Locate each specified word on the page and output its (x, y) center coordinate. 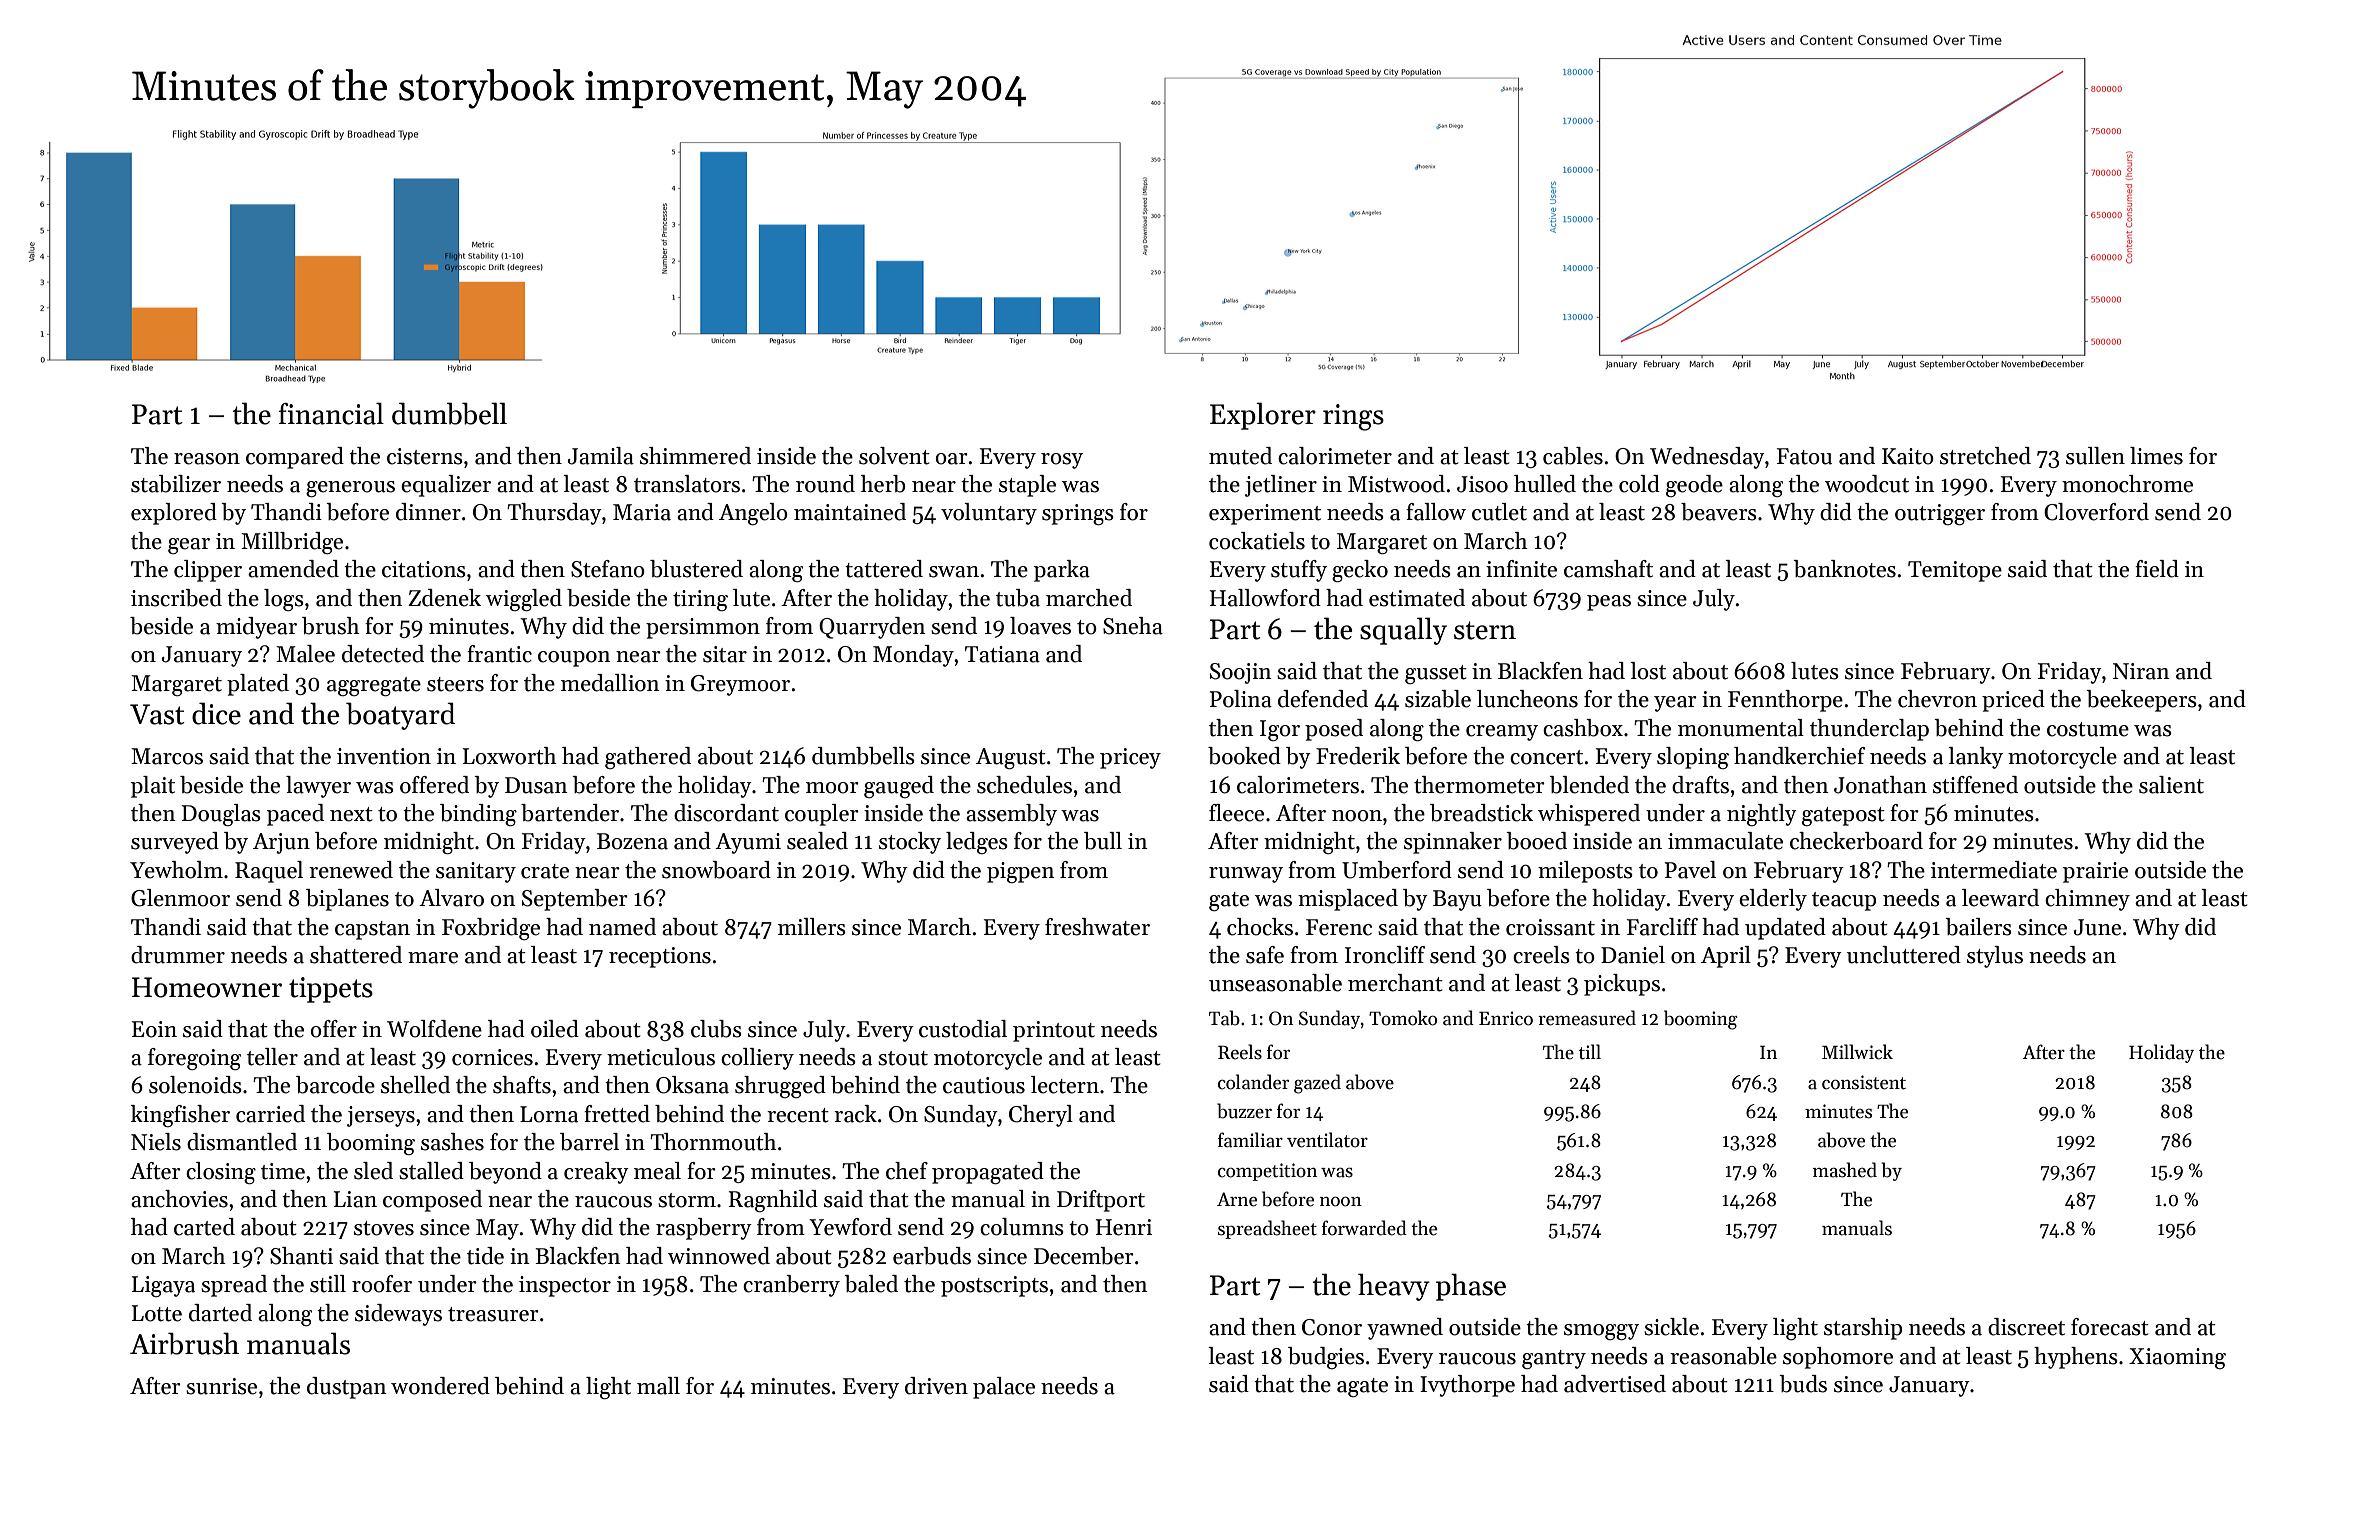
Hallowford (1265, 598)
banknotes (1844, 569)
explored (174, 514)
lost (1648, 671)
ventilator (1327, 1140)
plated (258, 685)
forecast (2110, 1327)
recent (798, 1115)
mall (658, 1386)
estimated (1417, 598)
